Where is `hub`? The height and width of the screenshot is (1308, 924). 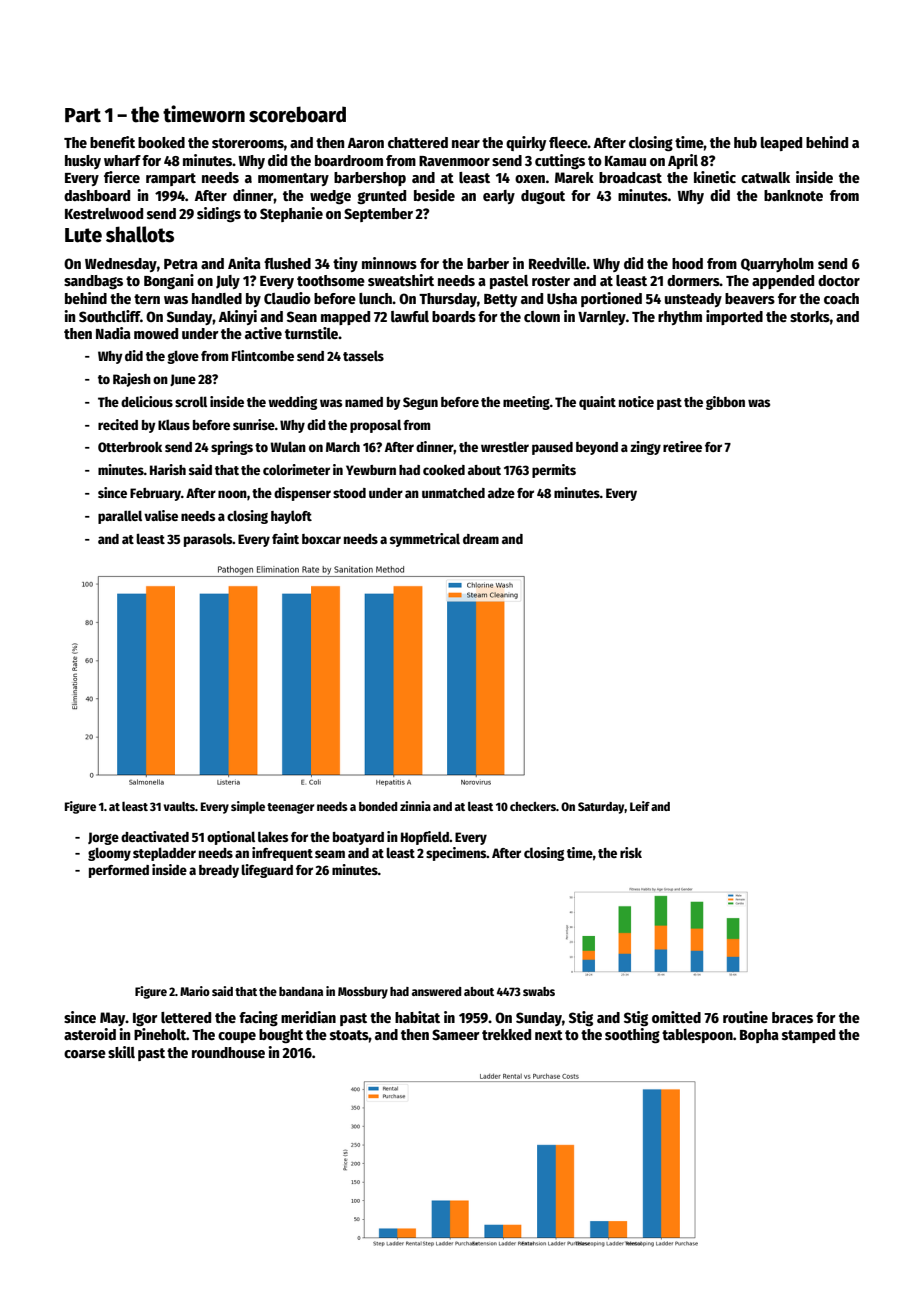
hub is located at coordinates (745, 142).
